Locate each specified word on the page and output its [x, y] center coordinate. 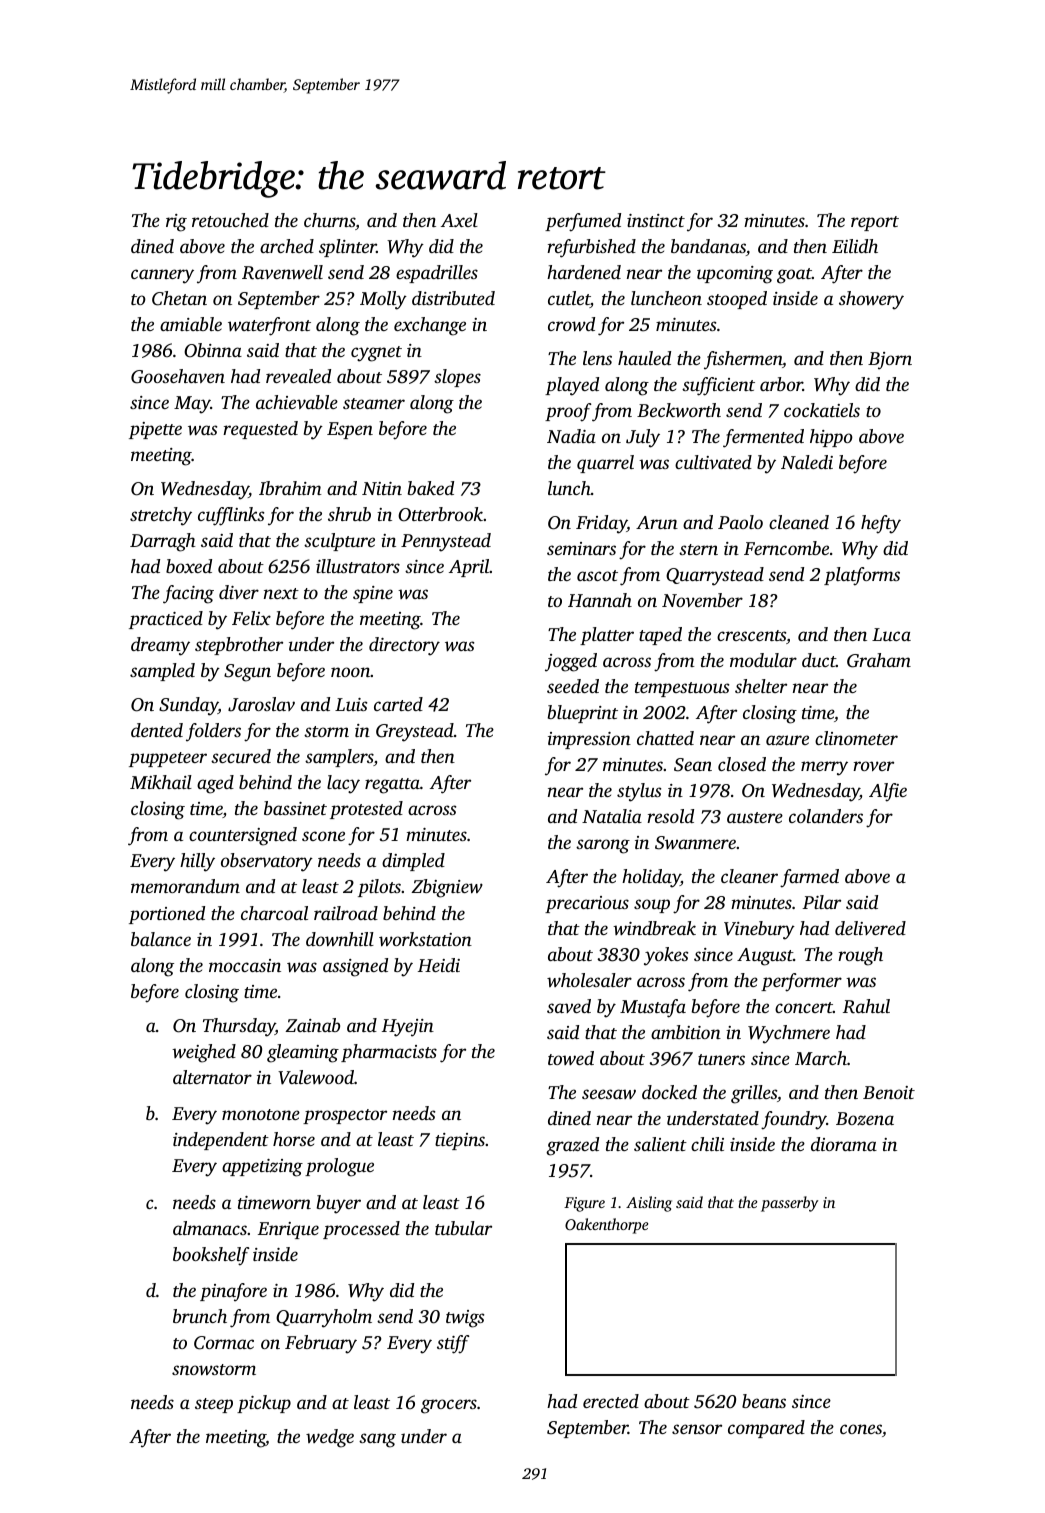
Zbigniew [447, 888]
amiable [191, 324]
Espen [350, 430]
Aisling [649, 1204]
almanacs [210, 1228]
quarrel [605, 464]
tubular [463, 1228]
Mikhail [161, 782]
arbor [781, 384]
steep [214, 1405]
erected [611, 1401]
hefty [881, 524]
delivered [870, 928]
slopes [457, 378]
